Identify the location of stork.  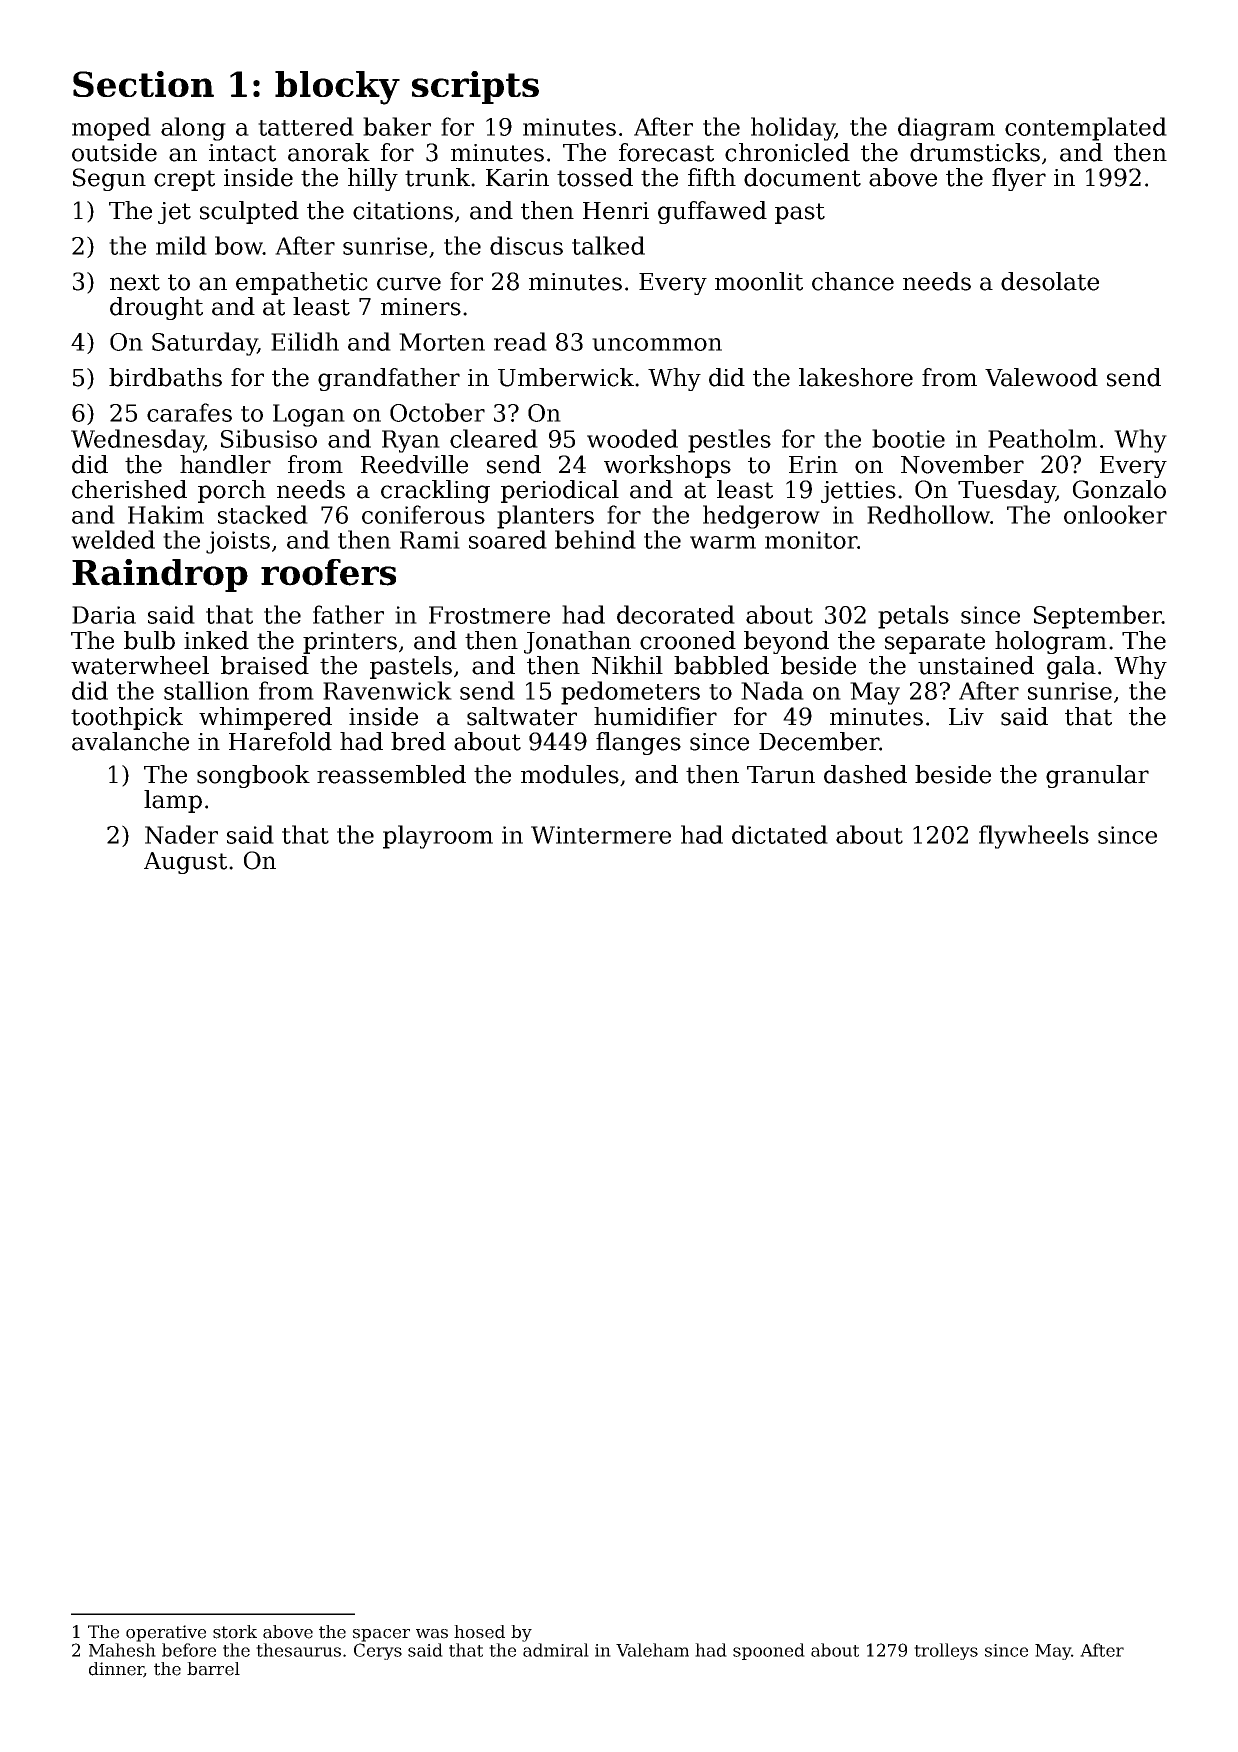
(235, 1632).
